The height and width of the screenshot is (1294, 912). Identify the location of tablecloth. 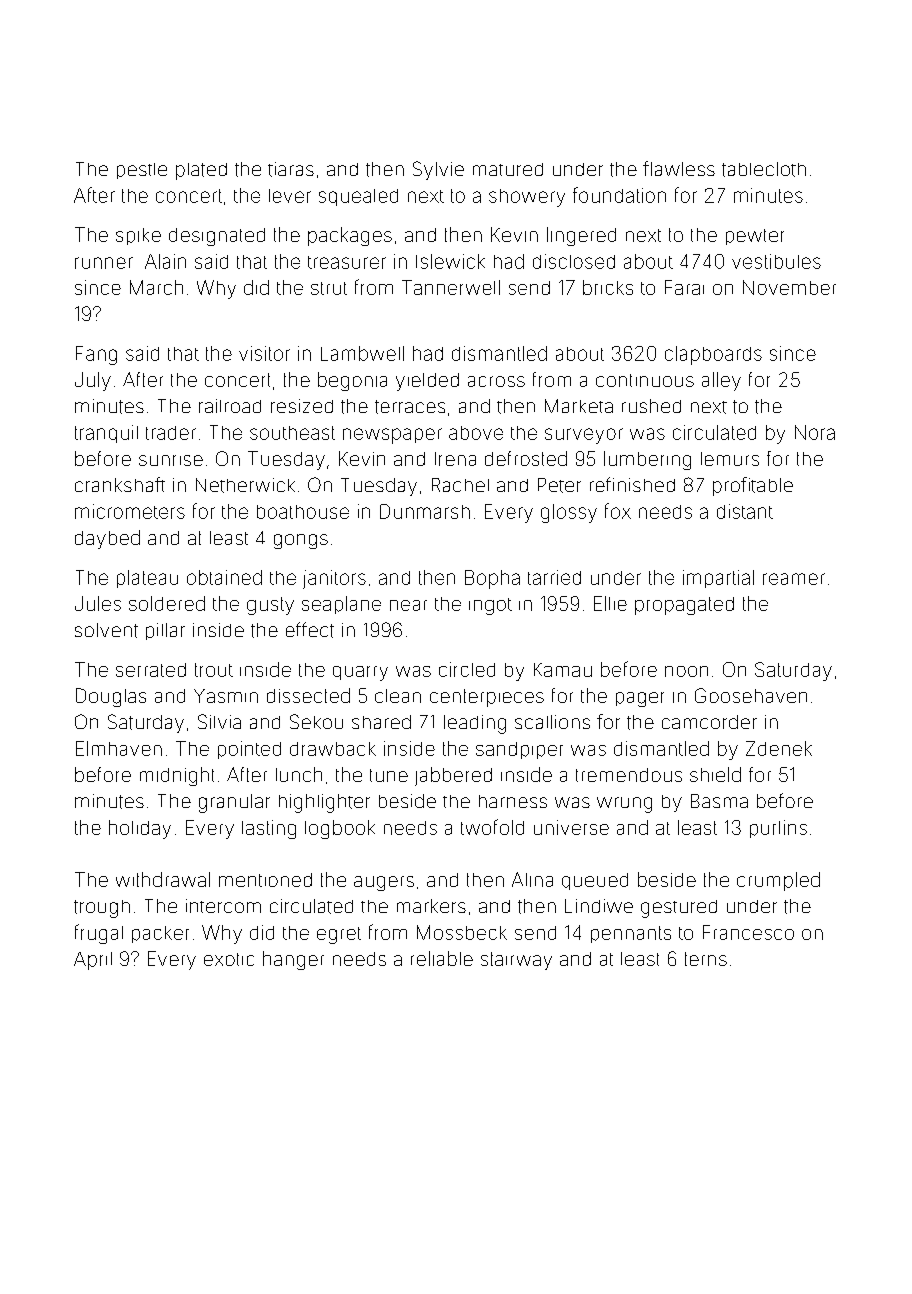
(764, 169).
